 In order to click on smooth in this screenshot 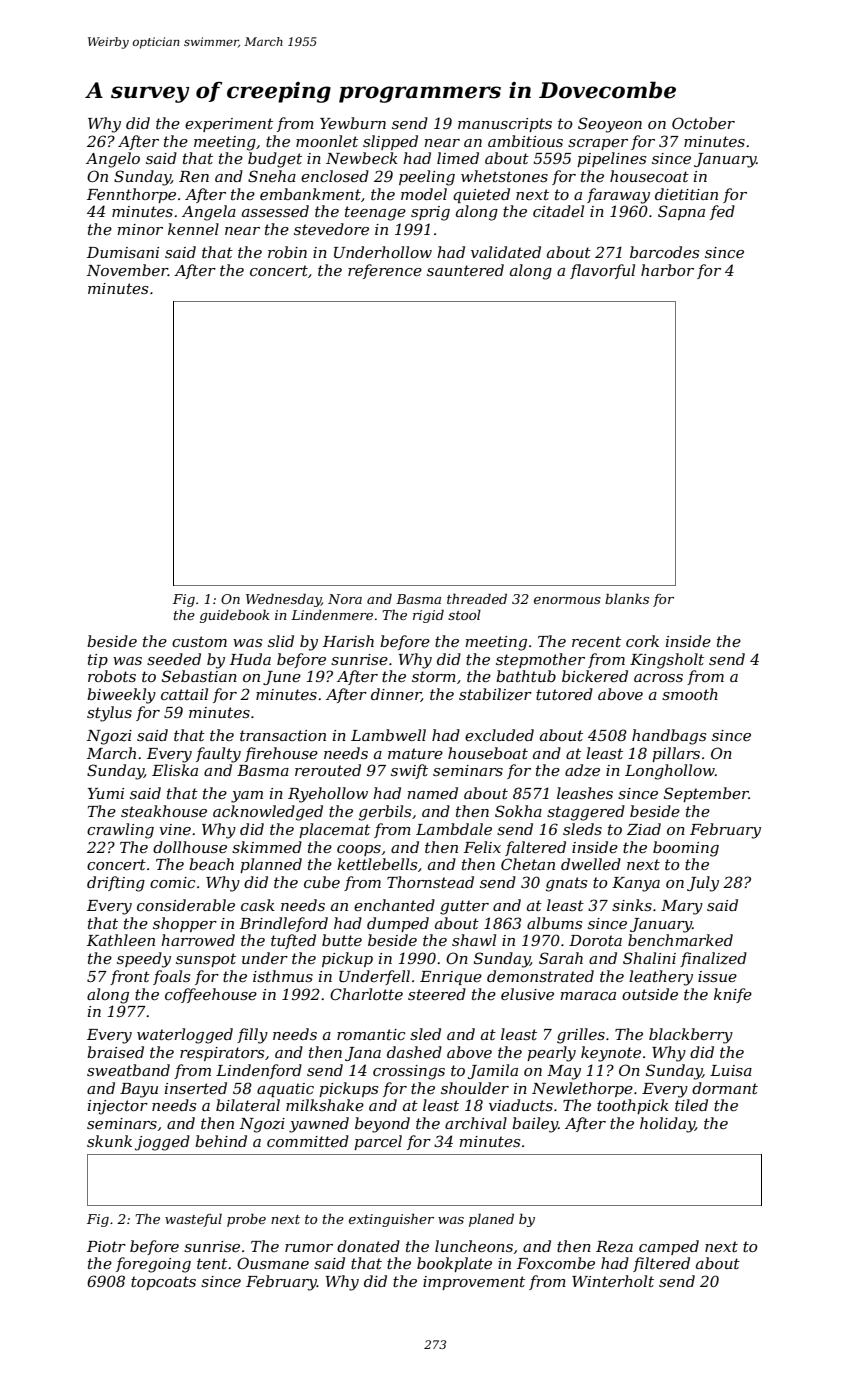, I will do `click(690, 694)`.
